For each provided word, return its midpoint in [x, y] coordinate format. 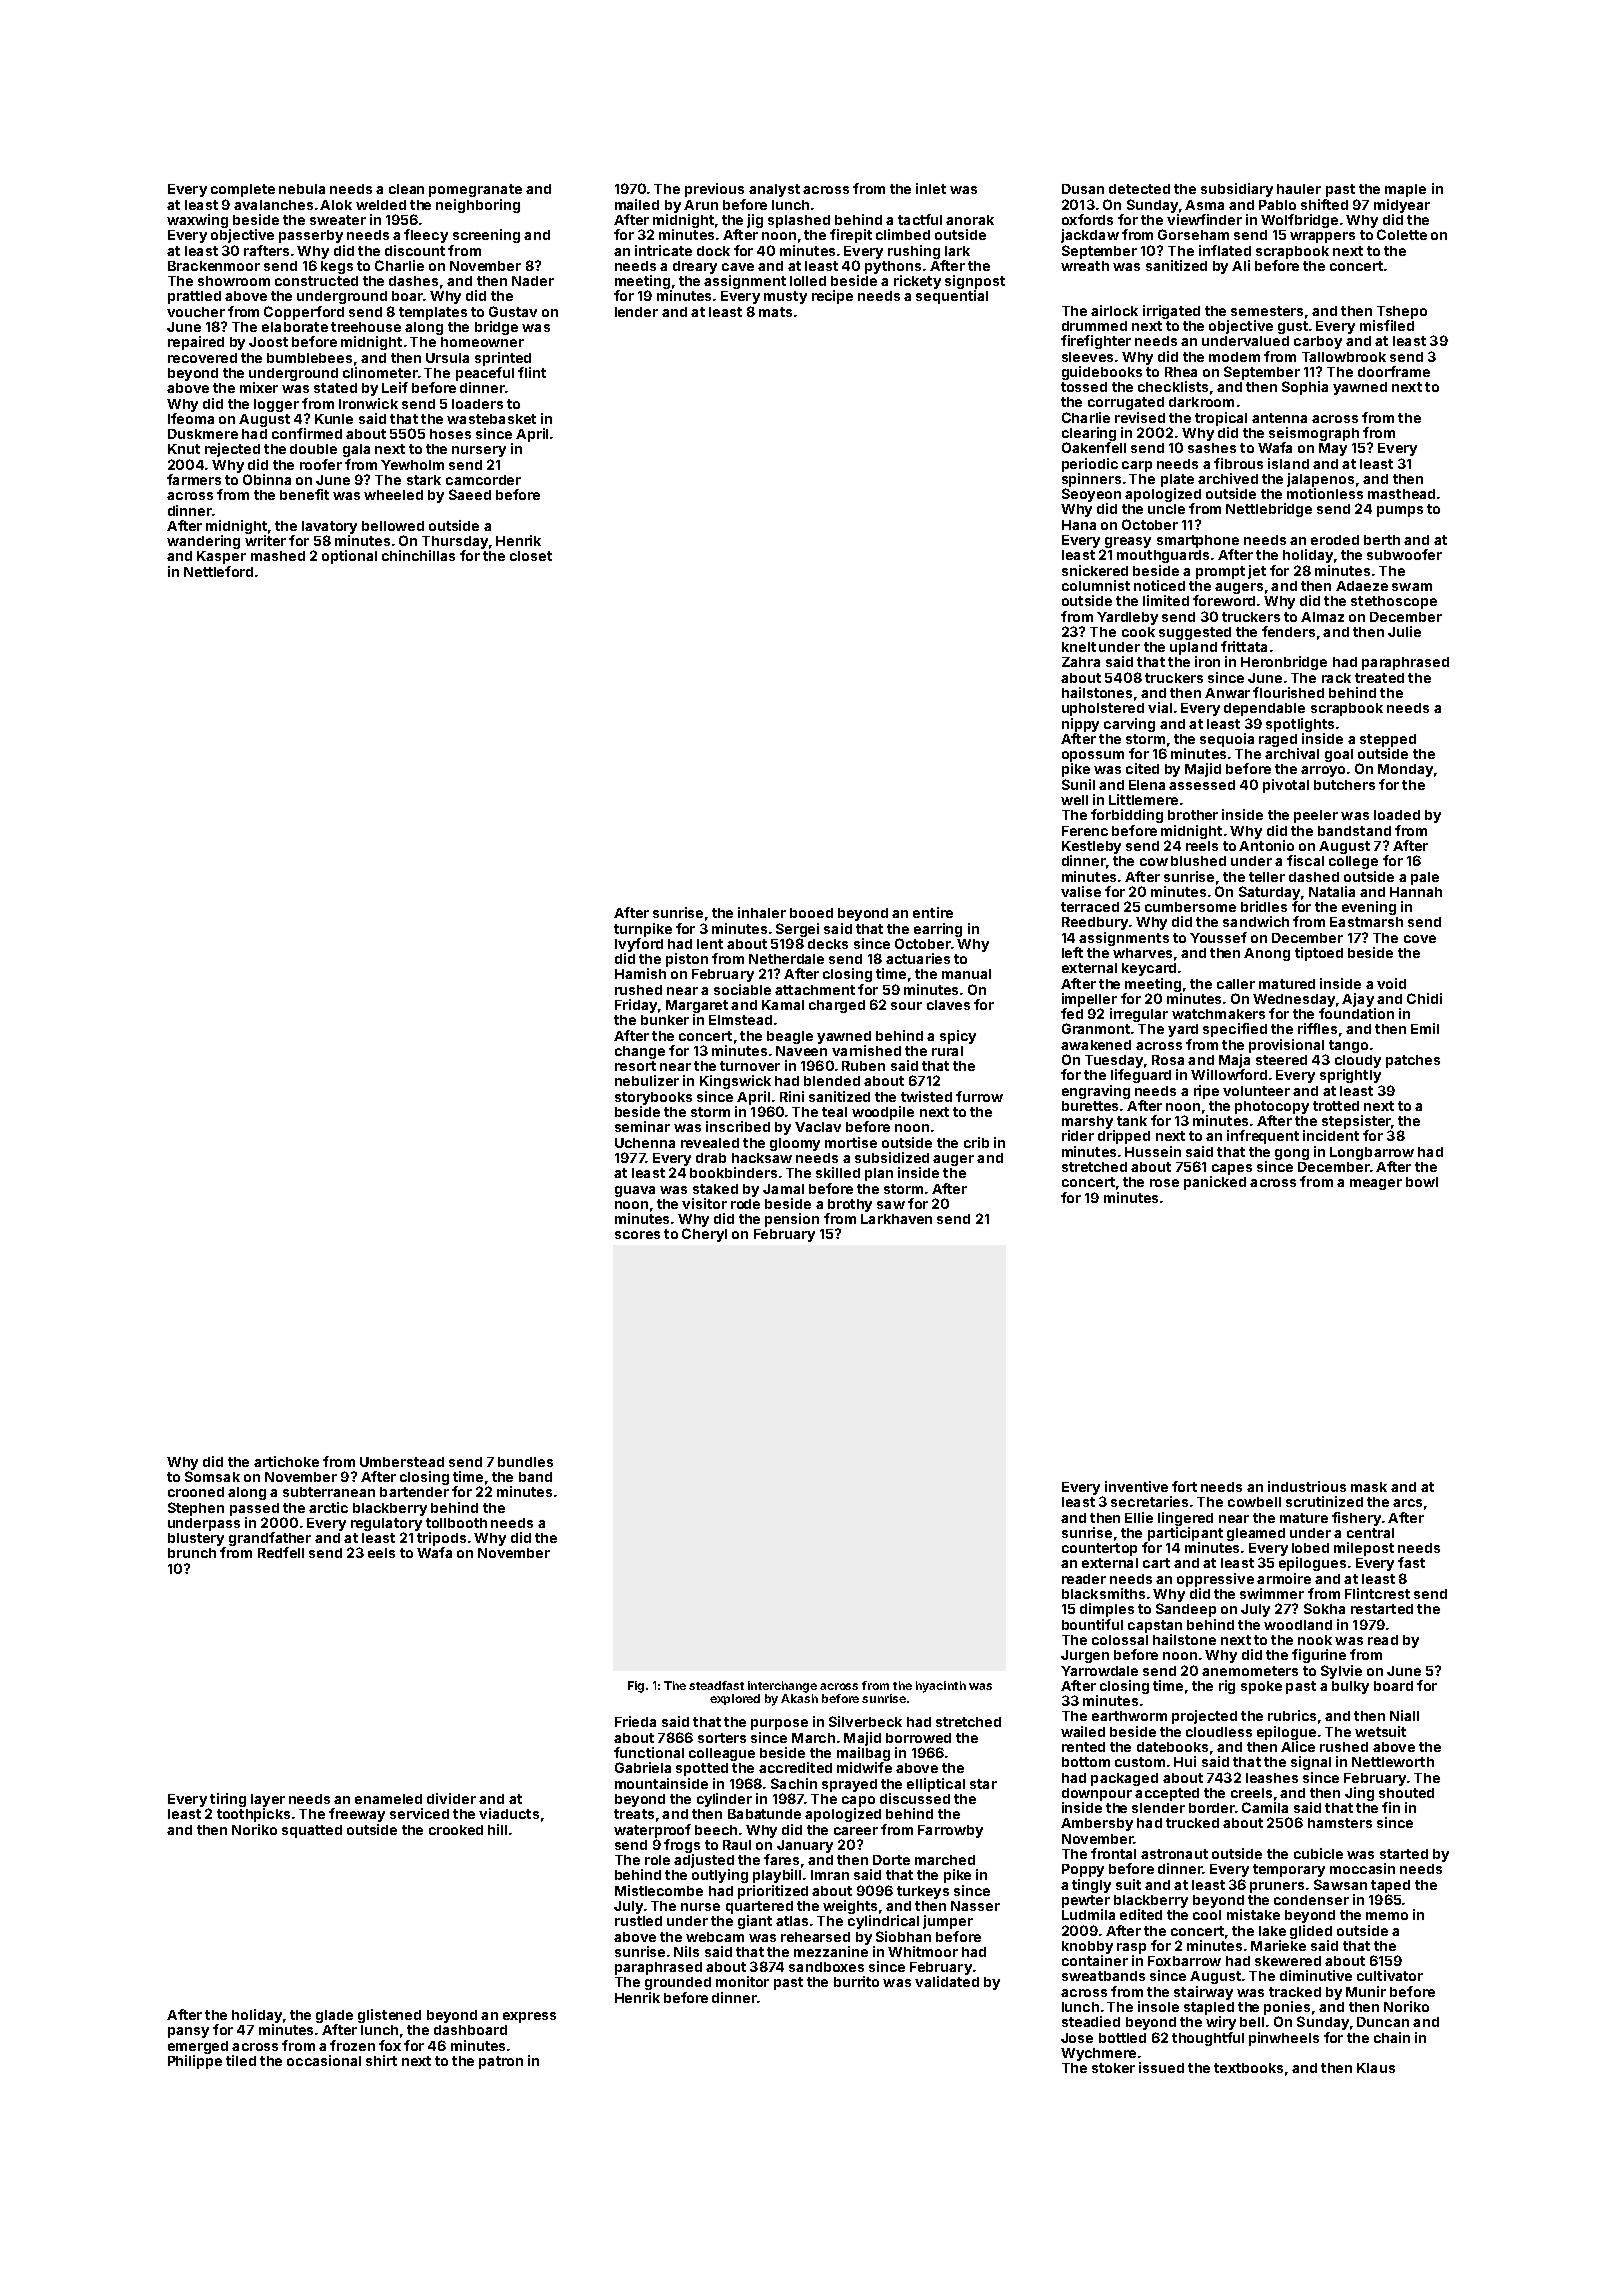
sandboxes [826, 1967]
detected [1139, 189]
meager [1376, 1184]
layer [268, 1800]
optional [349, 557]
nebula [302, 189]
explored [735, 1699]
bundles [525, 1462]
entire [933, 912]
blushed [1198, 861]
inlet [931, 188]
